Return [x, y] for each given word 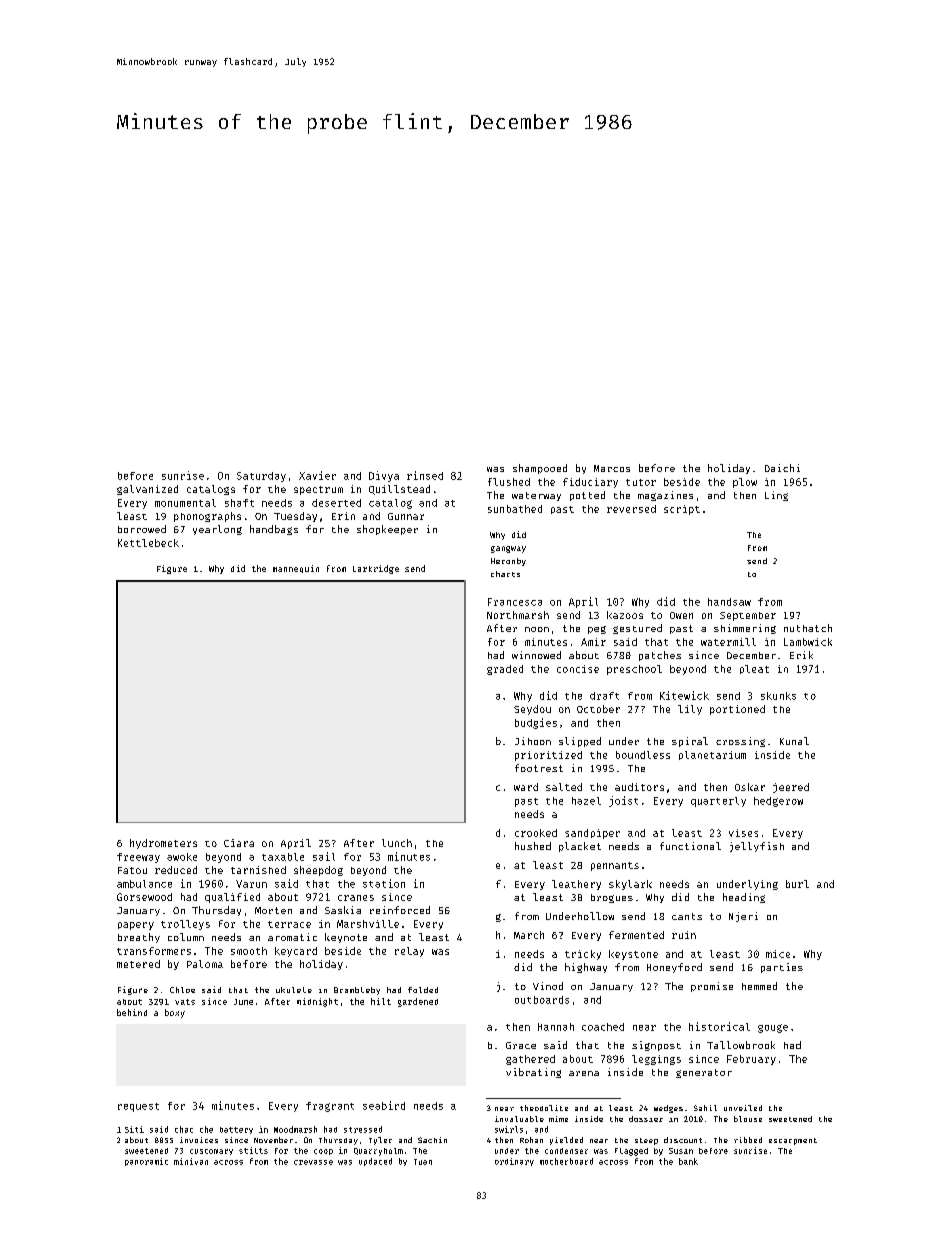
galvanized [147, 490]
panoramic [146, 1162]
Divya [384, 476]
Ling [776, 496]
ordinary [514, 1162]
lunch [397, 843]
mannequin [296, 569]
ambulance [144, 884]
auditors [639, 787]
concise [578, 669]
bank [688, 1161]
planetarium [712, 755]
